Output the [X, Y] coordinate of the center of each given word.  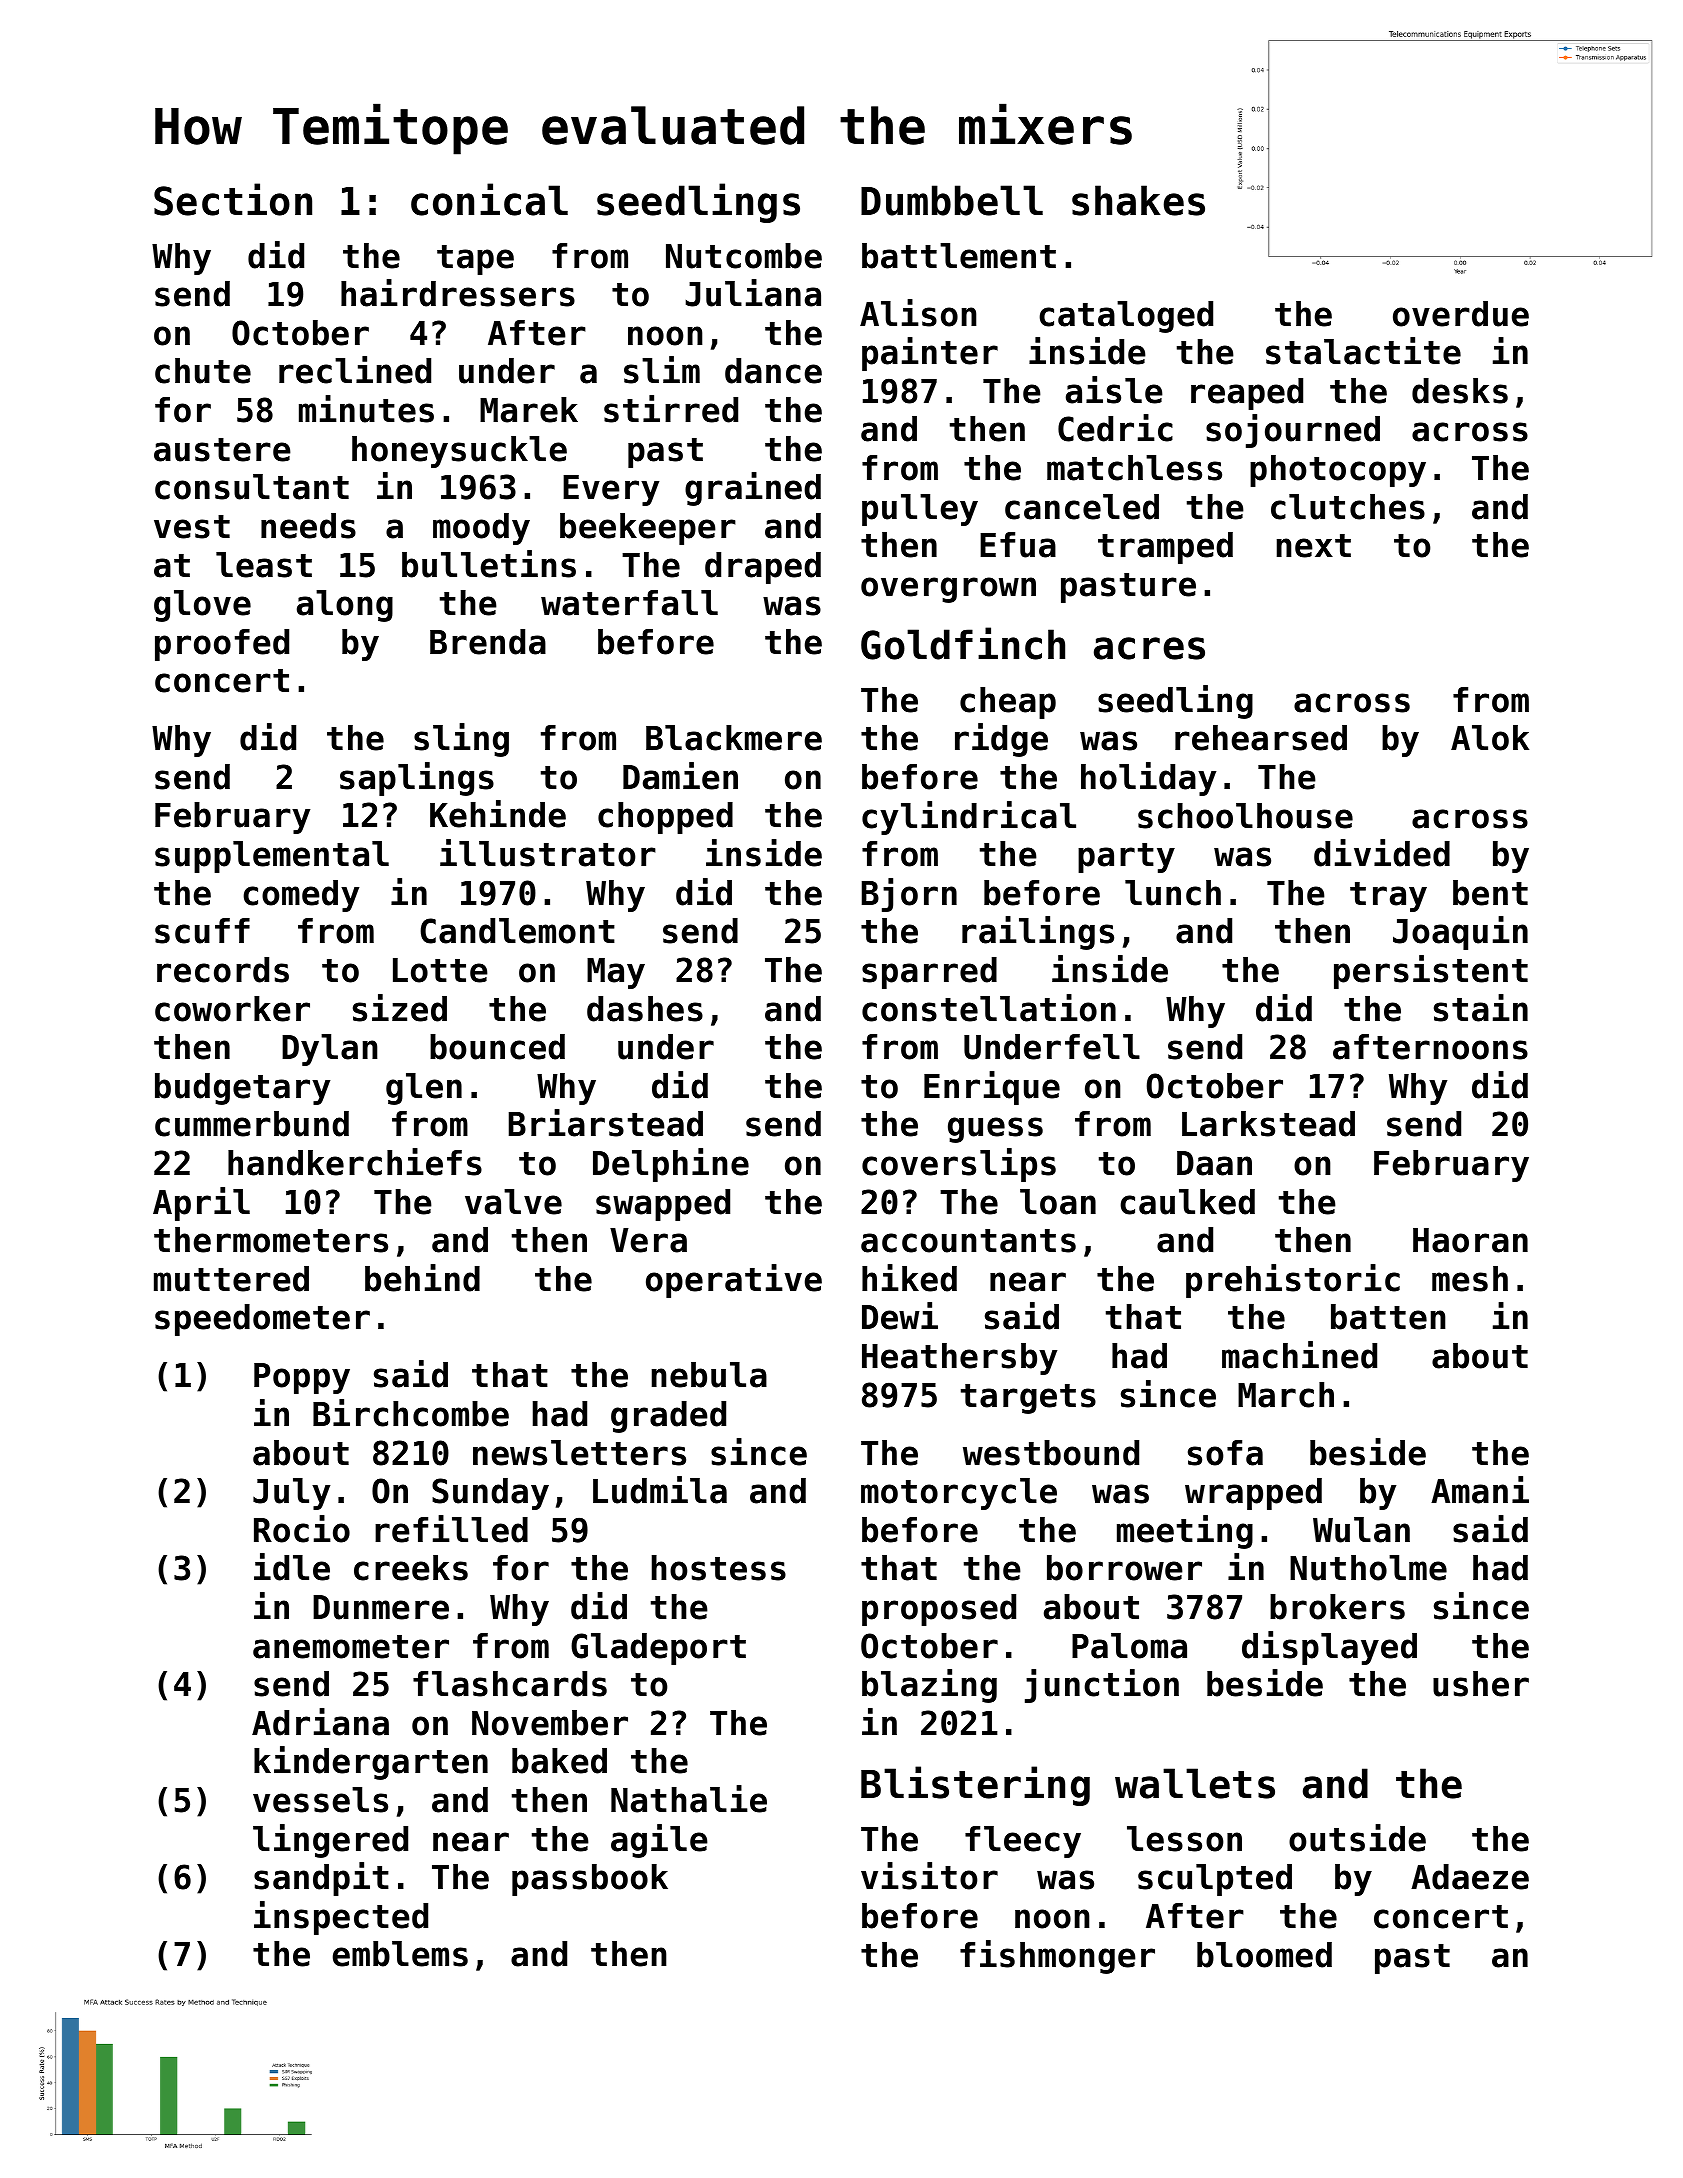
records [223, 970]
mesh [1470, 1279]
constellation [989, 1008]
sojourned [1293, 431]
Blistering [975, 1786]
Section [233, 199]
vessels [320, 1800]
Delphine [671, 1165]
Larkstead [1268, 1124]
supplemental [272, 857]
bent [1490, 893]
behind [422, 1278]
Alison [918, 313]
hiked [909, 1278]
